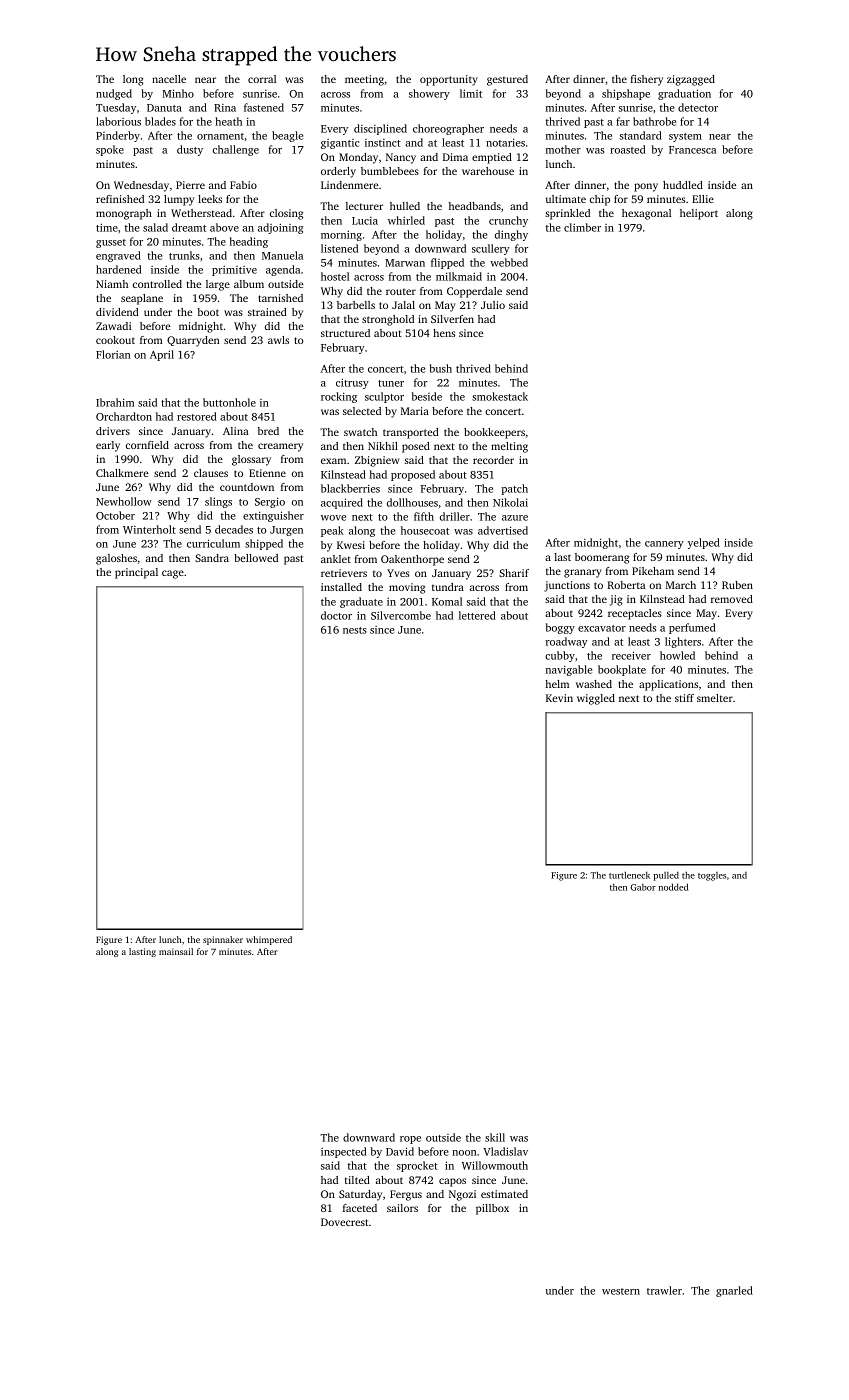 This screenshot has width=849, height=1400. Describe the element at coordinates (345, 1222) in the screenshot. I see `Dovecrest` at that location.
